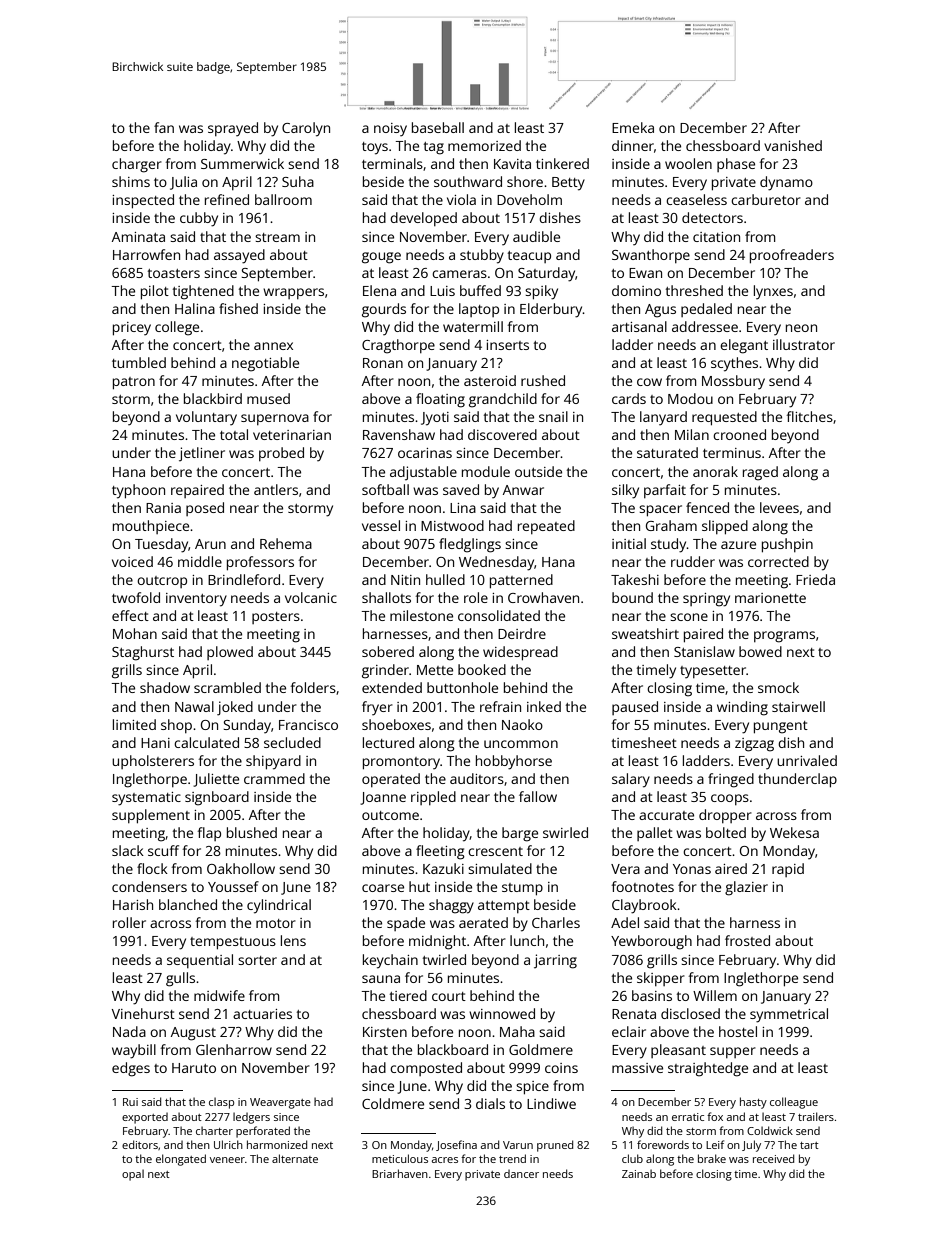 The width and height of the image is (952, 1233). What do you see at coordinates (521, 581) in the image?
I see `patterned` at bounding box center [521, 581].
